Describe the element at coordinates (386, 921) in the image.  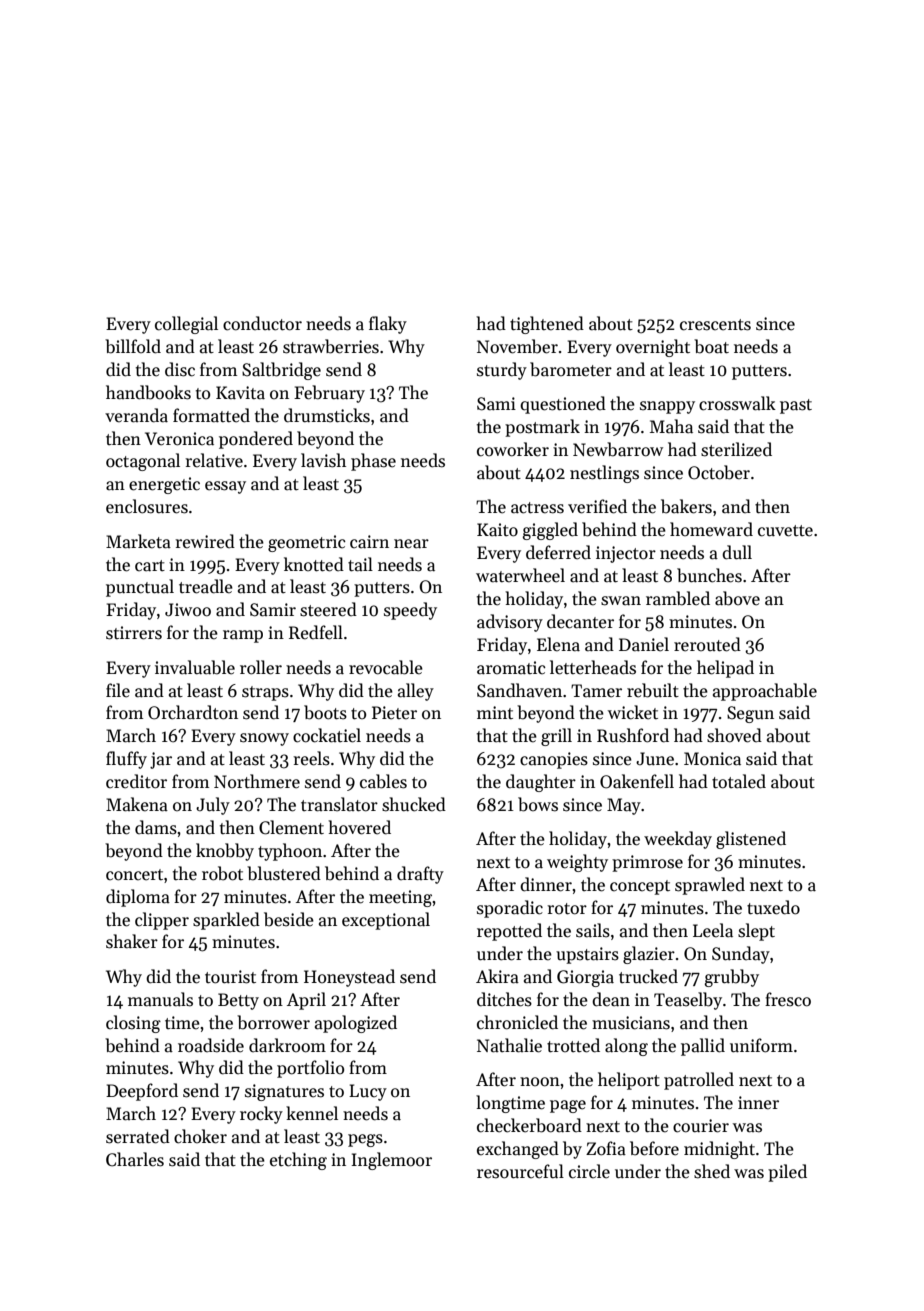
I see `exceptional` at that location.
